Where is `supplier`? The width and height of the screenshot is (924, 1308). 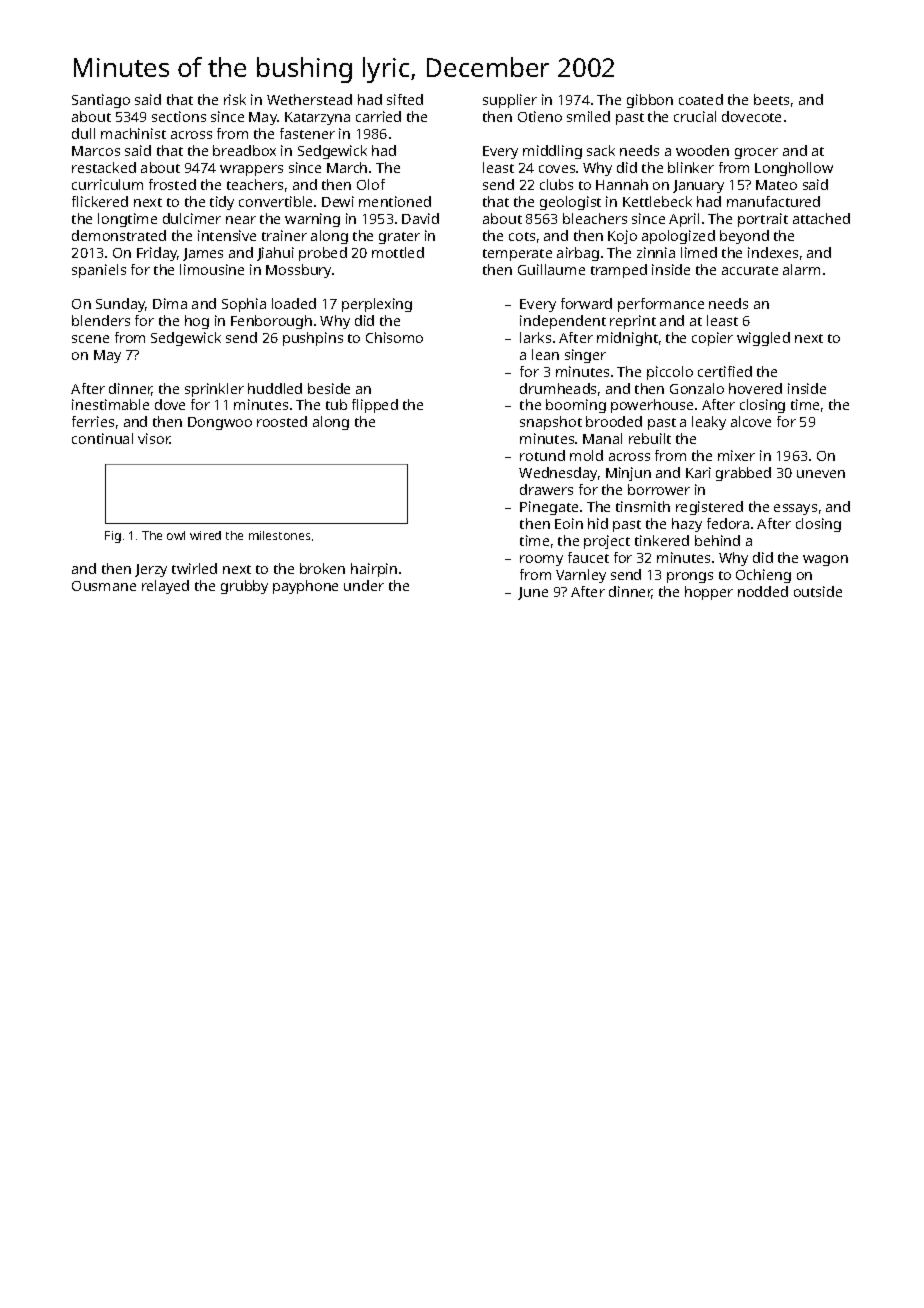
supplier is located at coordinates (510, 101).
